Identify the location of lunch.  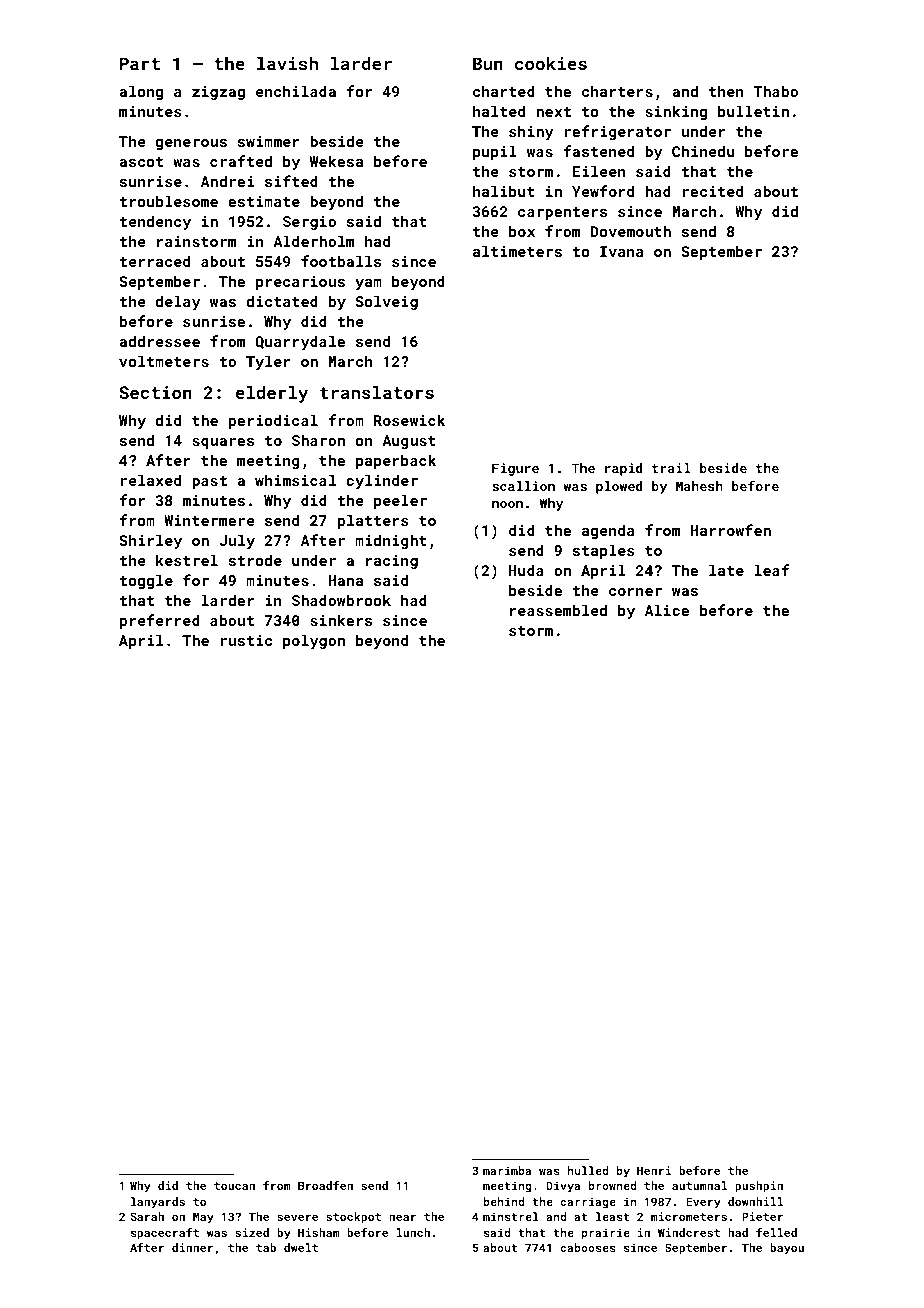
(413, 1232).
